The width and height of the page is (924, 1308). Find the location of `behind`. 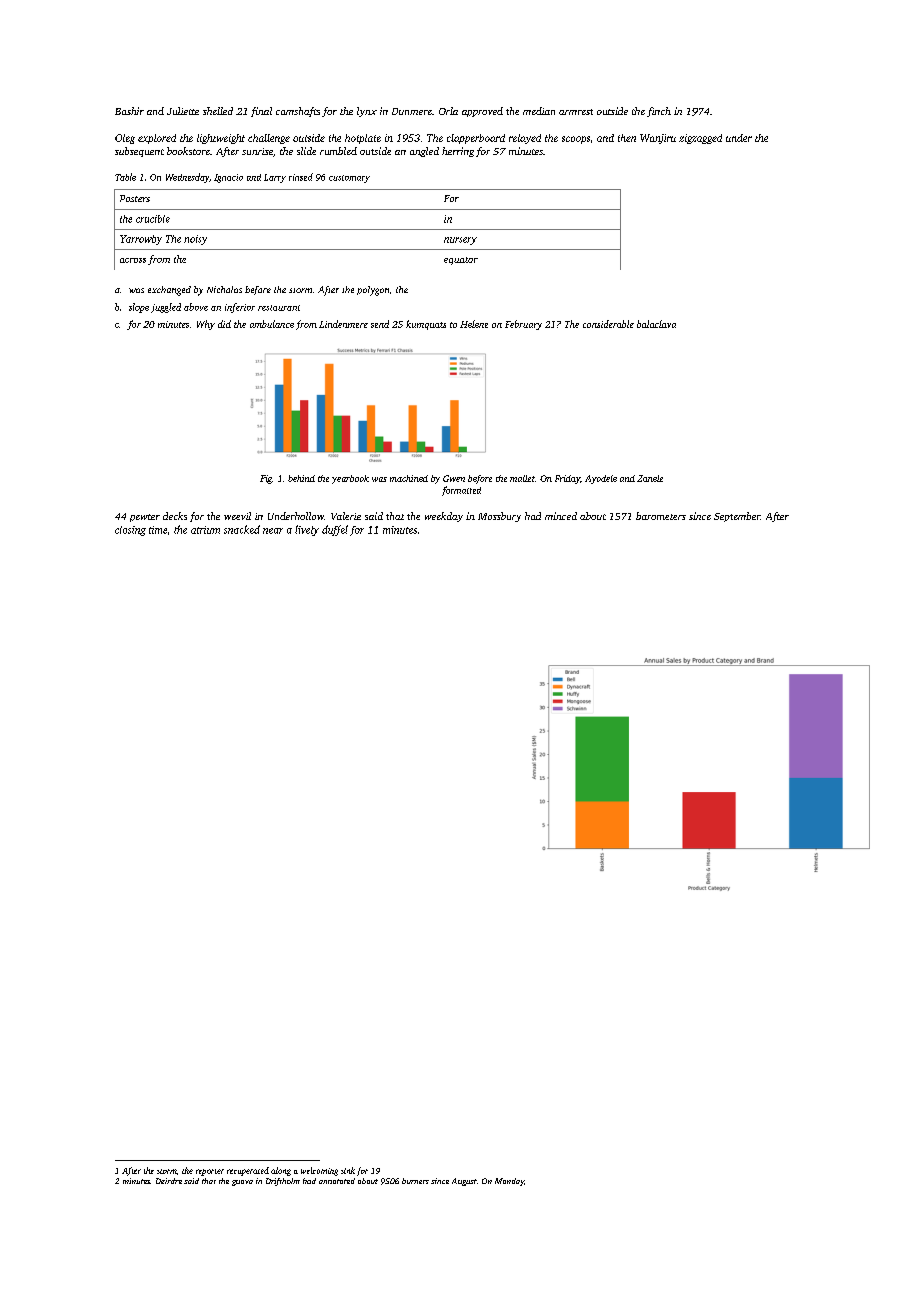

behind is located at coordinates (301, 478).
